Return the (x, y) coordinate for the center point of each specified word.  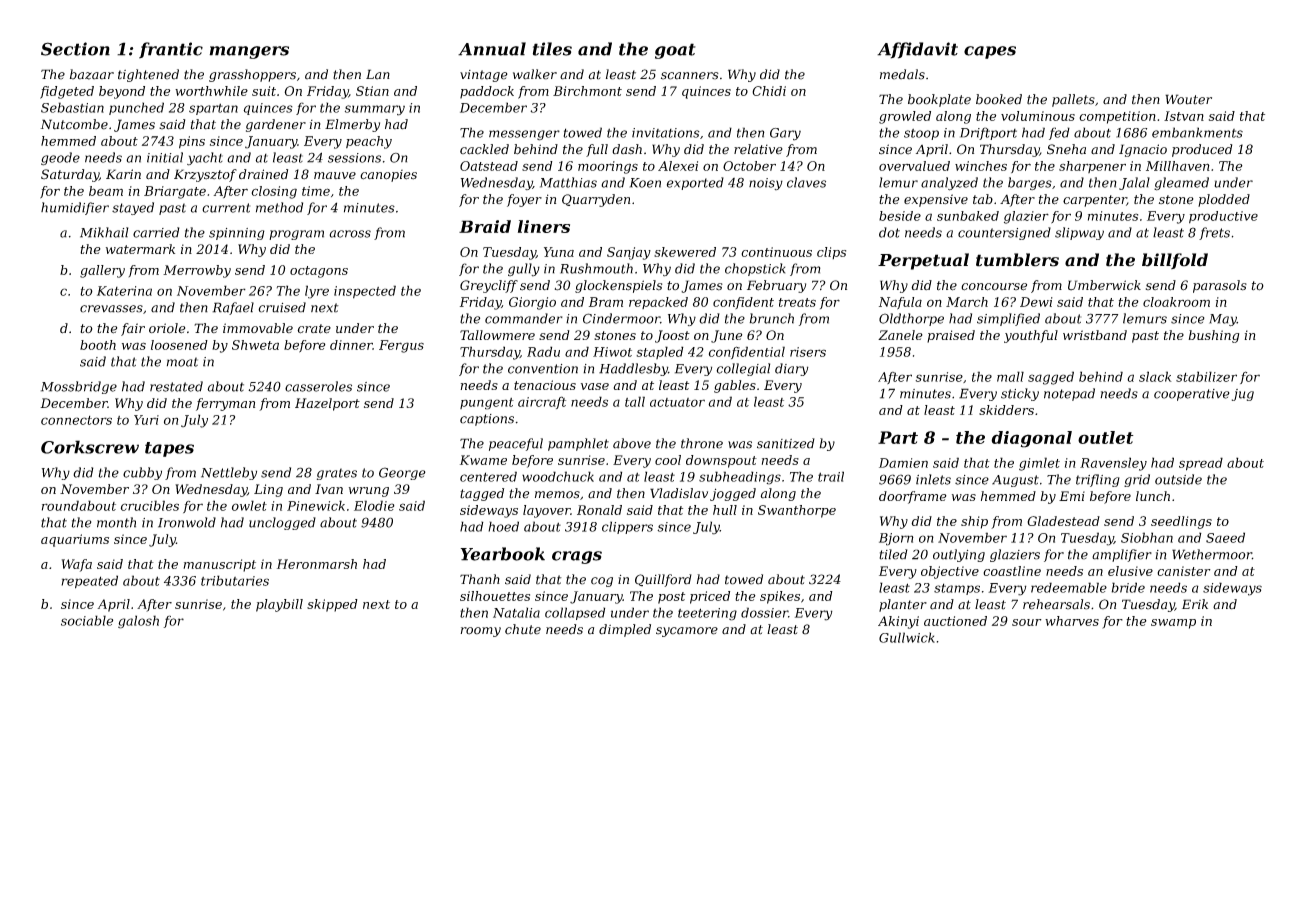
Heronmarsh (317, 564)
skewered (685, 252)
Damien (903, 463)
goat (675, 51)
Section (75, 49)
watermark (140, 249)
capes (990, 52)
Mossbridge (79, 387)
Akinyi (898, 622)
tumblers (1017, 260)
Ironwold (187, 522)
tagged (482, 494)
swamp (1173, 624)
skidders (1006, 410)
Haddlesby (633, 369)
